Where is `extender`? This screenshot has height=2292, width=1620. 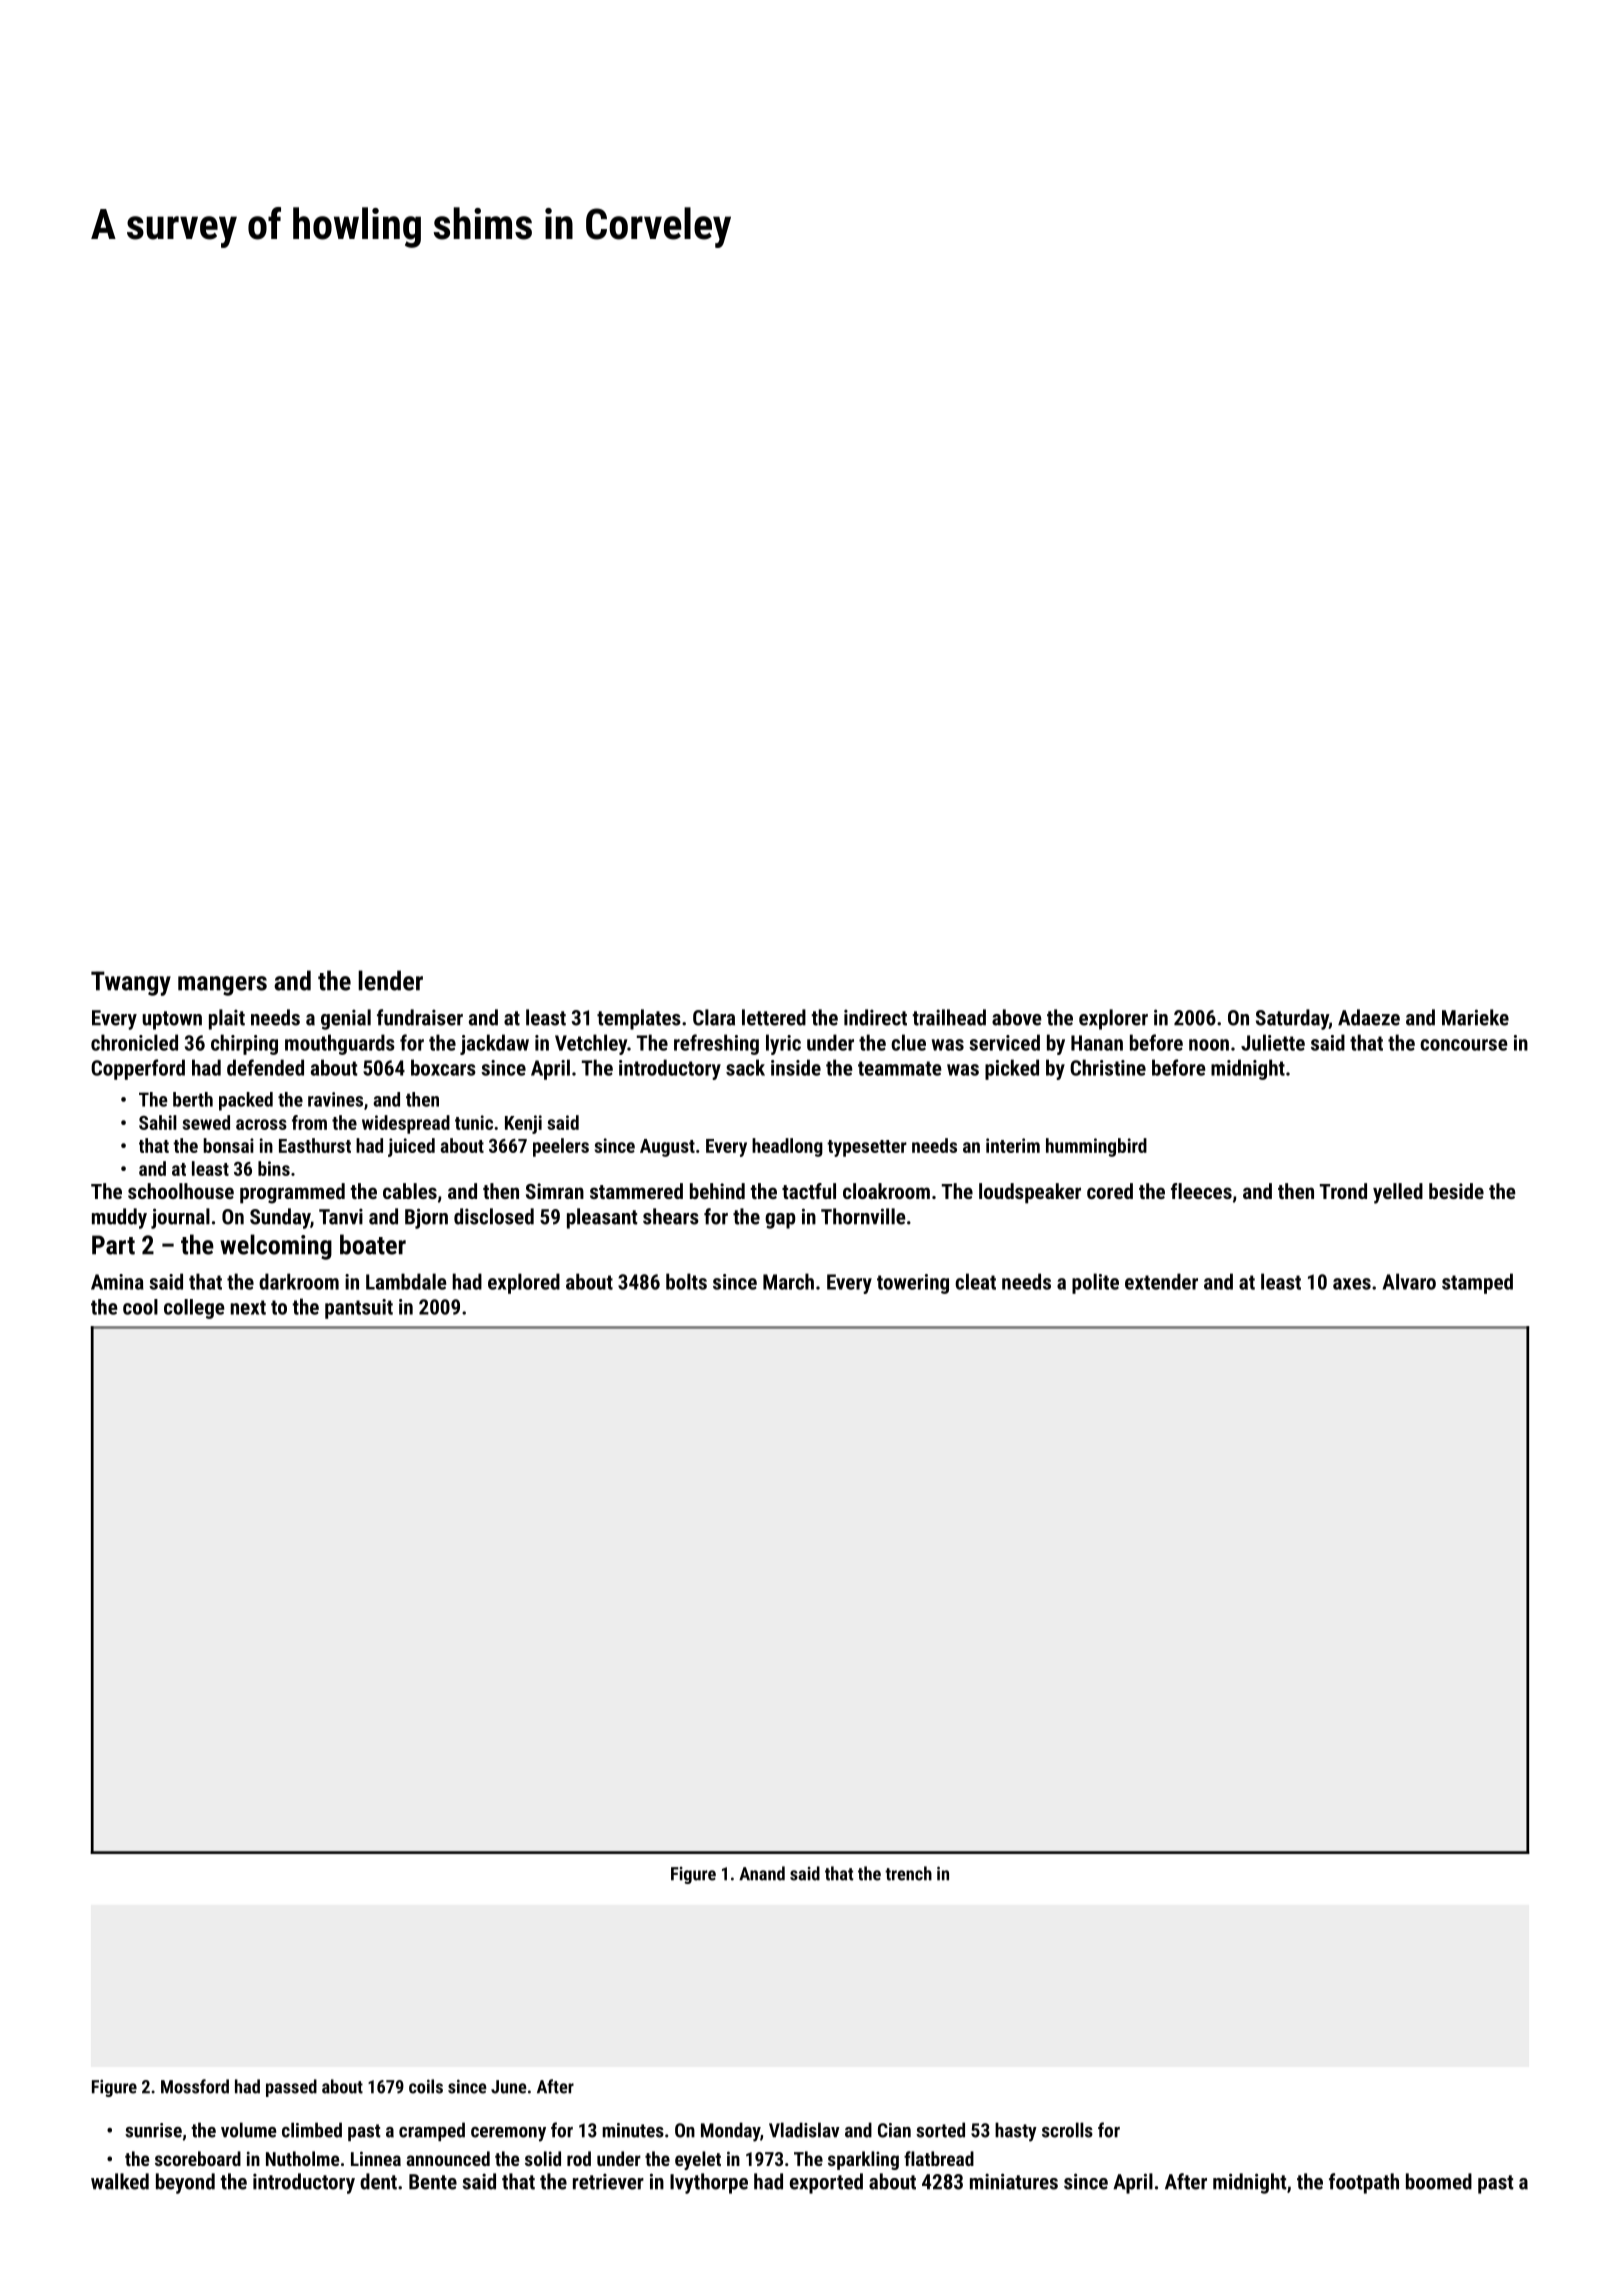 extender is located at coordinates (1161, 1281).
